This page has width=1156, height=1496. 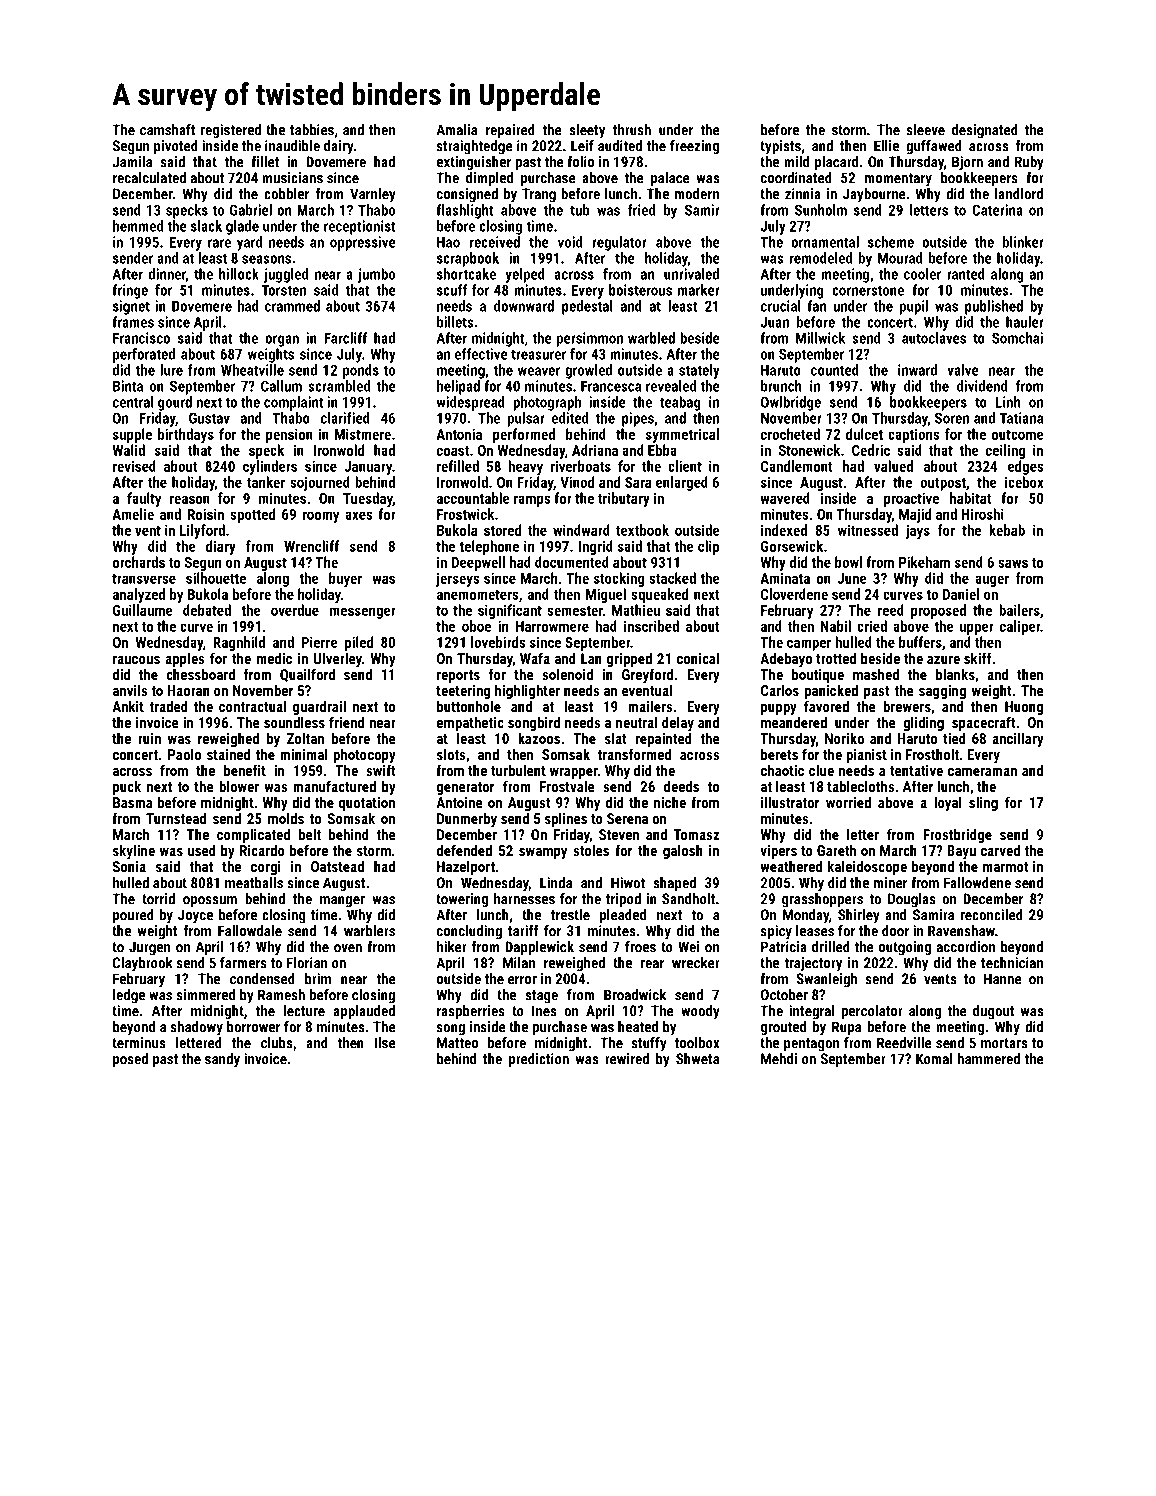 What do you see at coordinates (318, 979) in the page?
I see `brim` at bounding box center [318, 979].
